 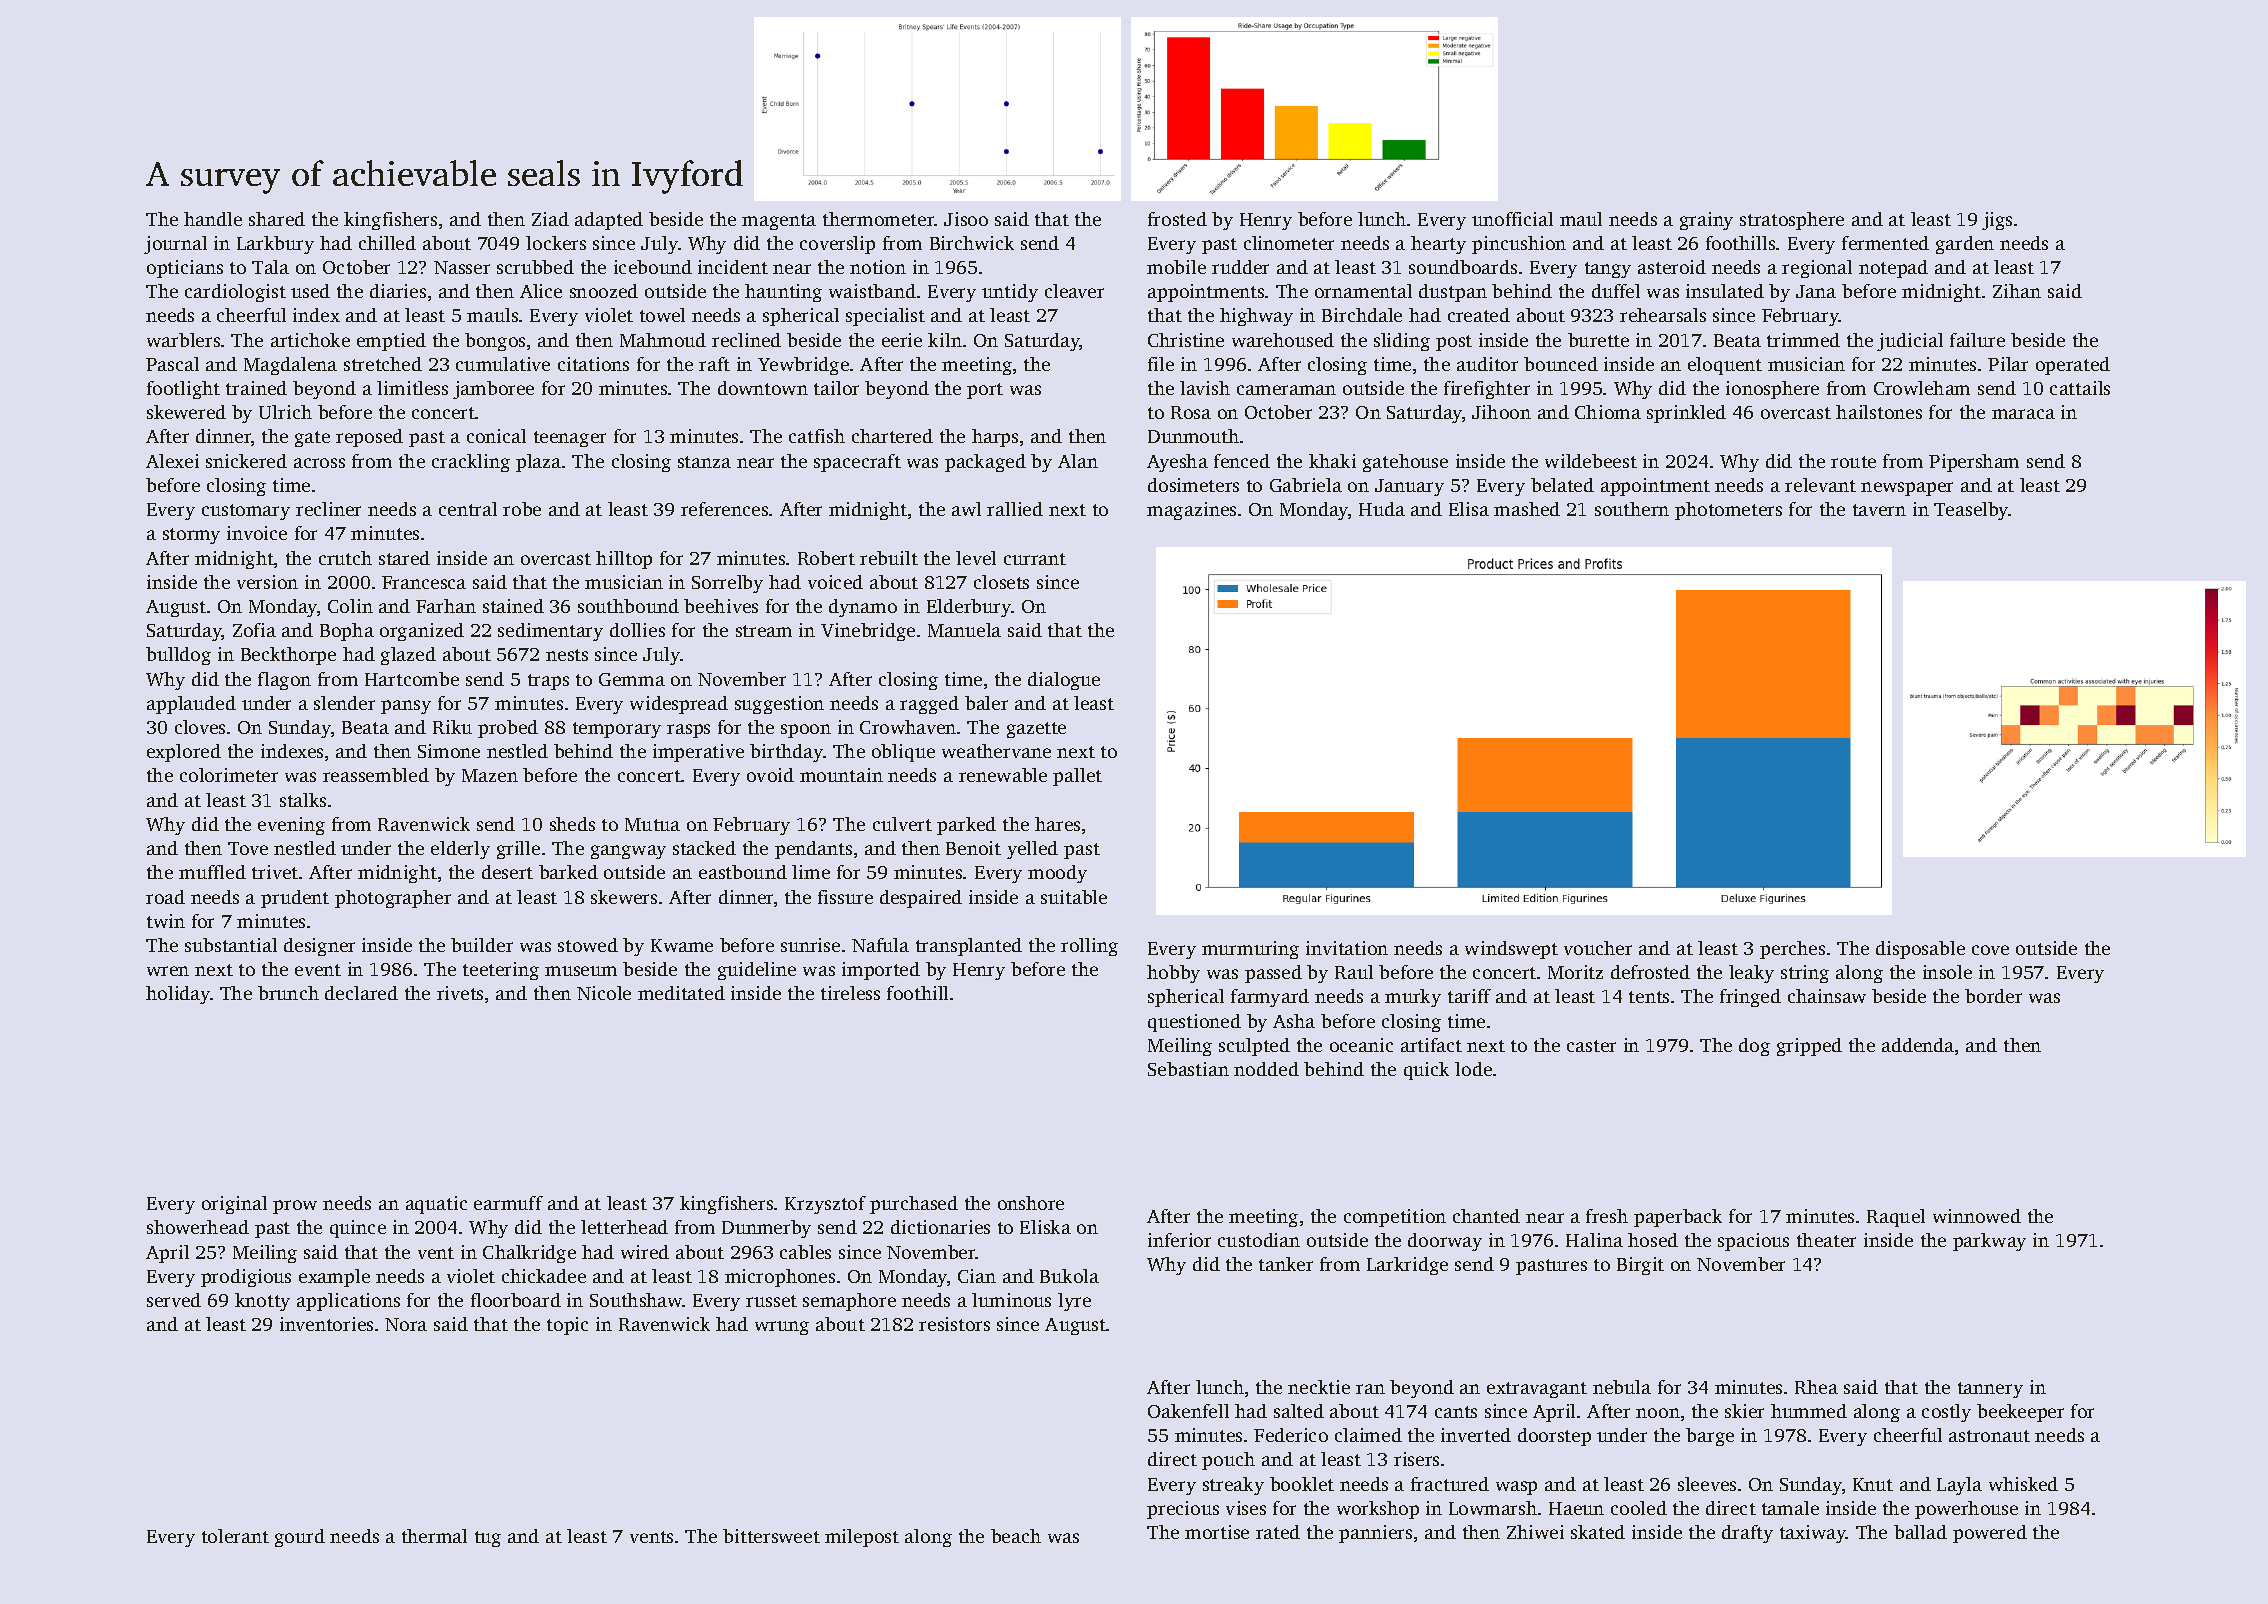 I want to click on parkway, so click(x=1989, y=1242).
